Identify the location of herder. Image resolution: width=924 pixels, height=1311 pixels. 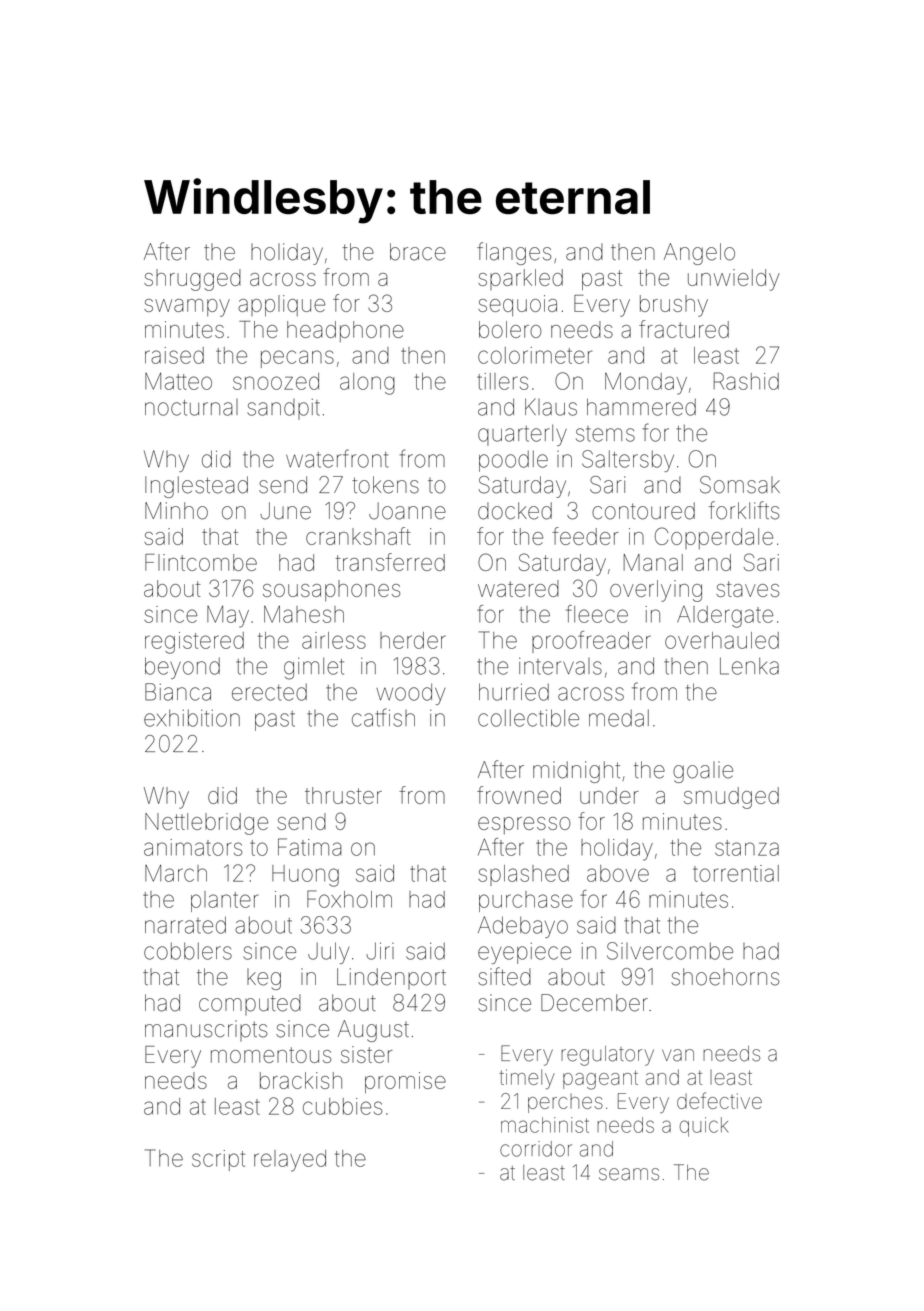
(413, 640).
